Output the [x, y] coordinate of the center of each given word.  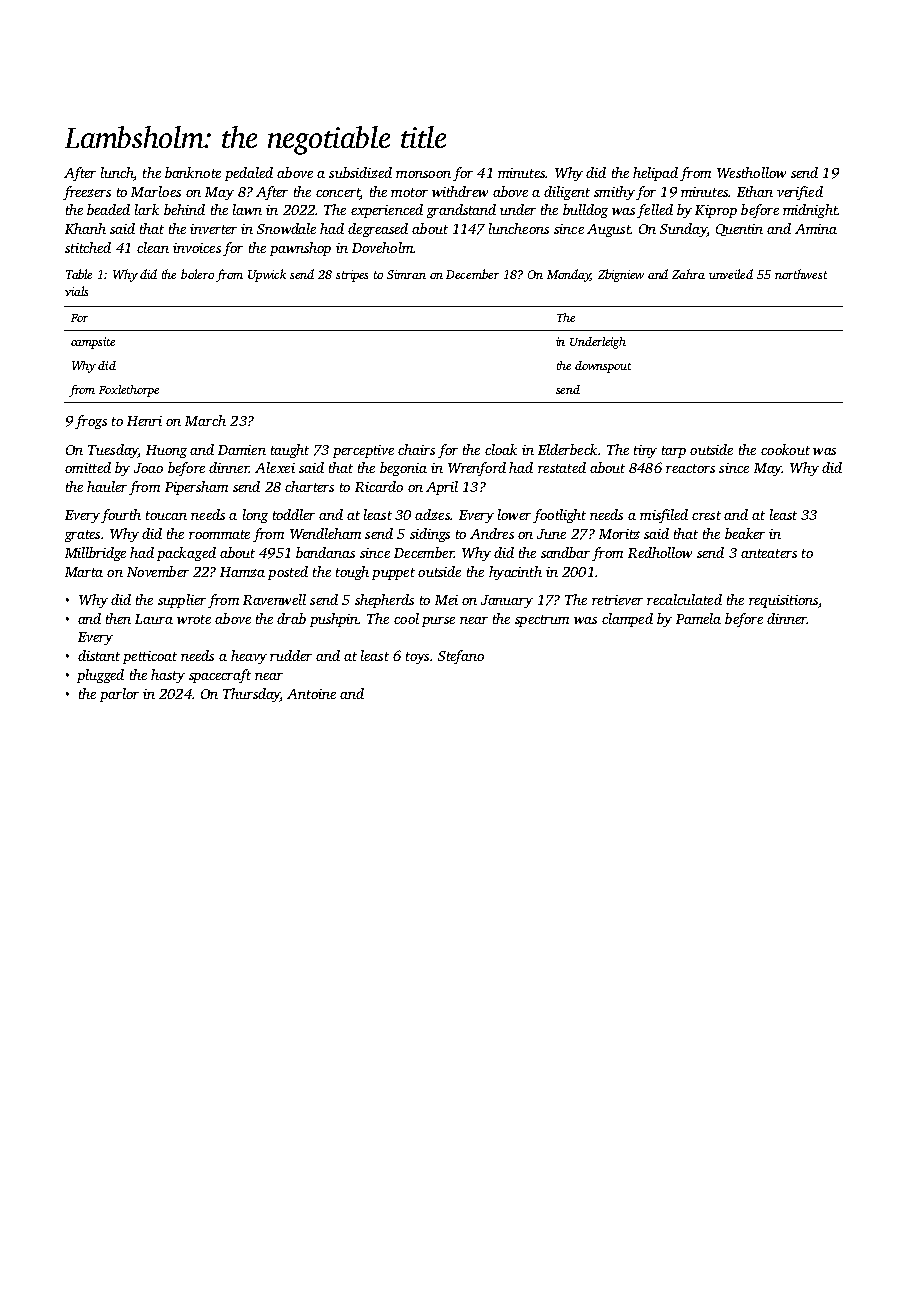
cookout [785, 449]
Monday [569, 275]
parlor [119, 695]
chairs [416, 449]
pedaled [249, 174]
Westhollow [751, 172]
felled [655, 211]
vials [76, 291]
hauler [107, 486]
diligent [567, 193]
